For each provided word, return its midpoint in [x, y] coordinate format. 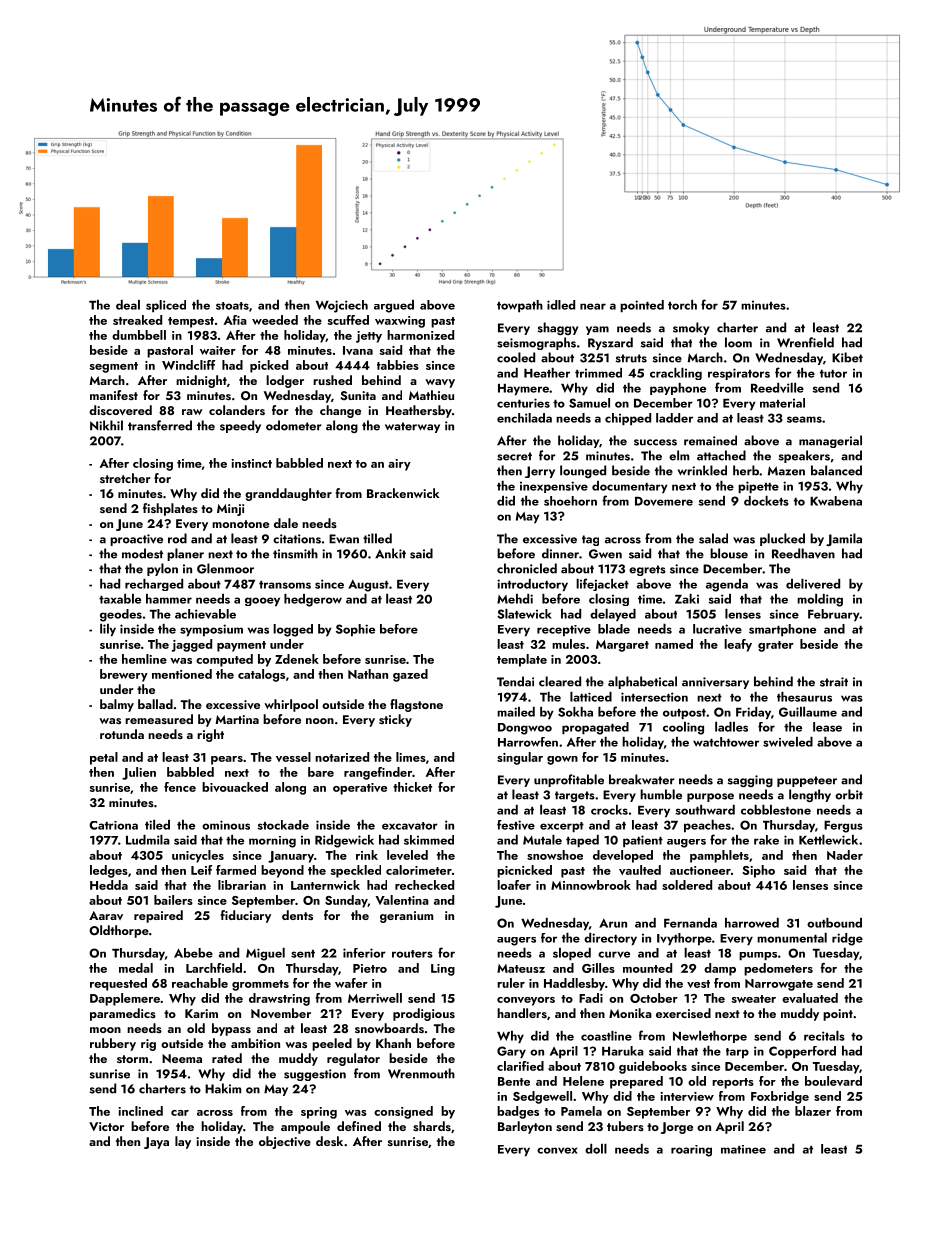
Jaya [156, 1143]
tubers [625, 1126]
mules [568, 644]
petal [104, 758]
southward [705, 810]
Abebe [193, 953]
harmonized [420, 335]
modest [142, 553]
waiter [218, 350]
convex [557, 1150]
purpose [710, 797]
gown [562, 760]
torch [682, 305]
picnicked [524, 871]
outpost [684, 714]
